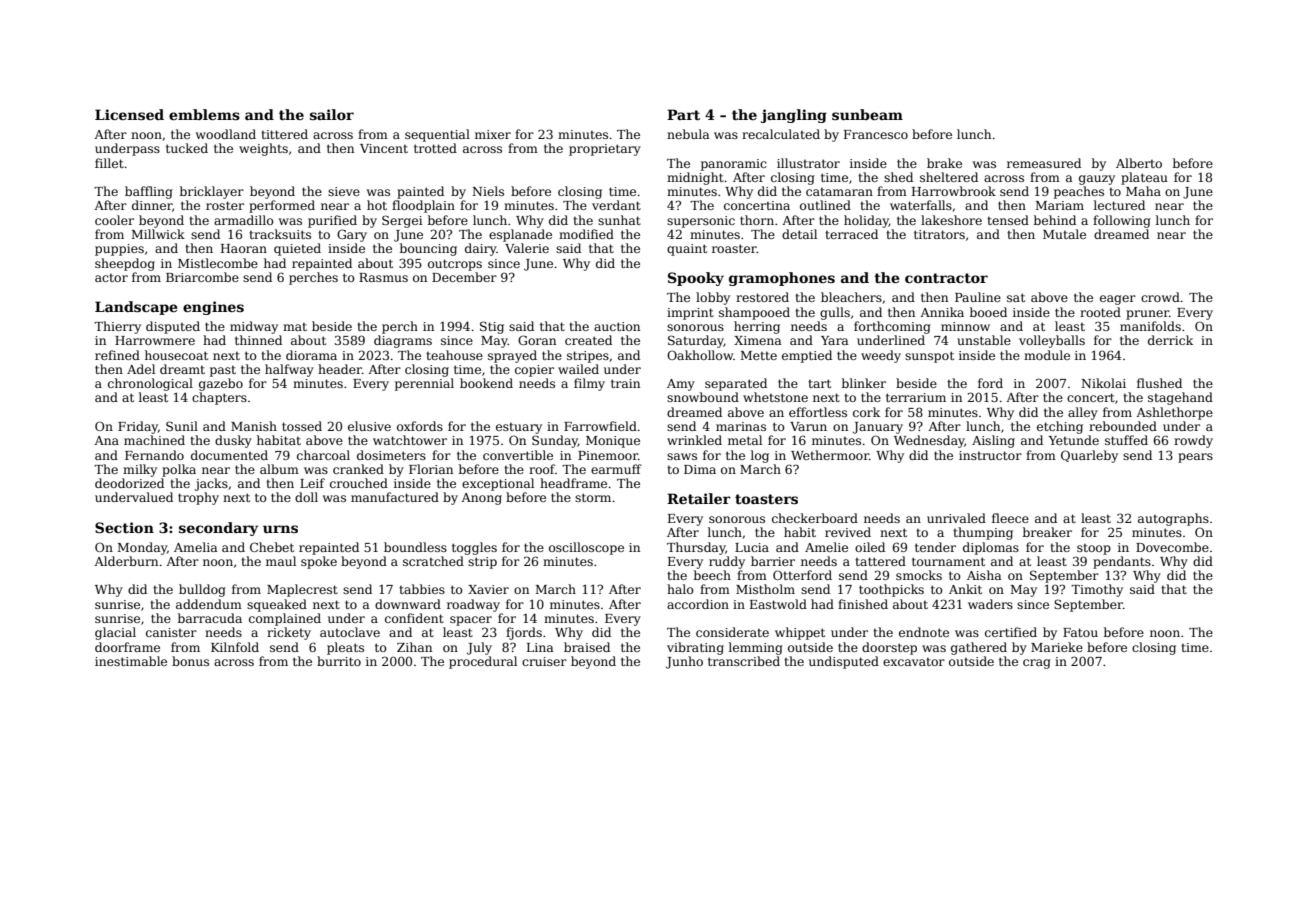 The image size is (1308, 924). I want to click on jangling, so click(794, 116).
